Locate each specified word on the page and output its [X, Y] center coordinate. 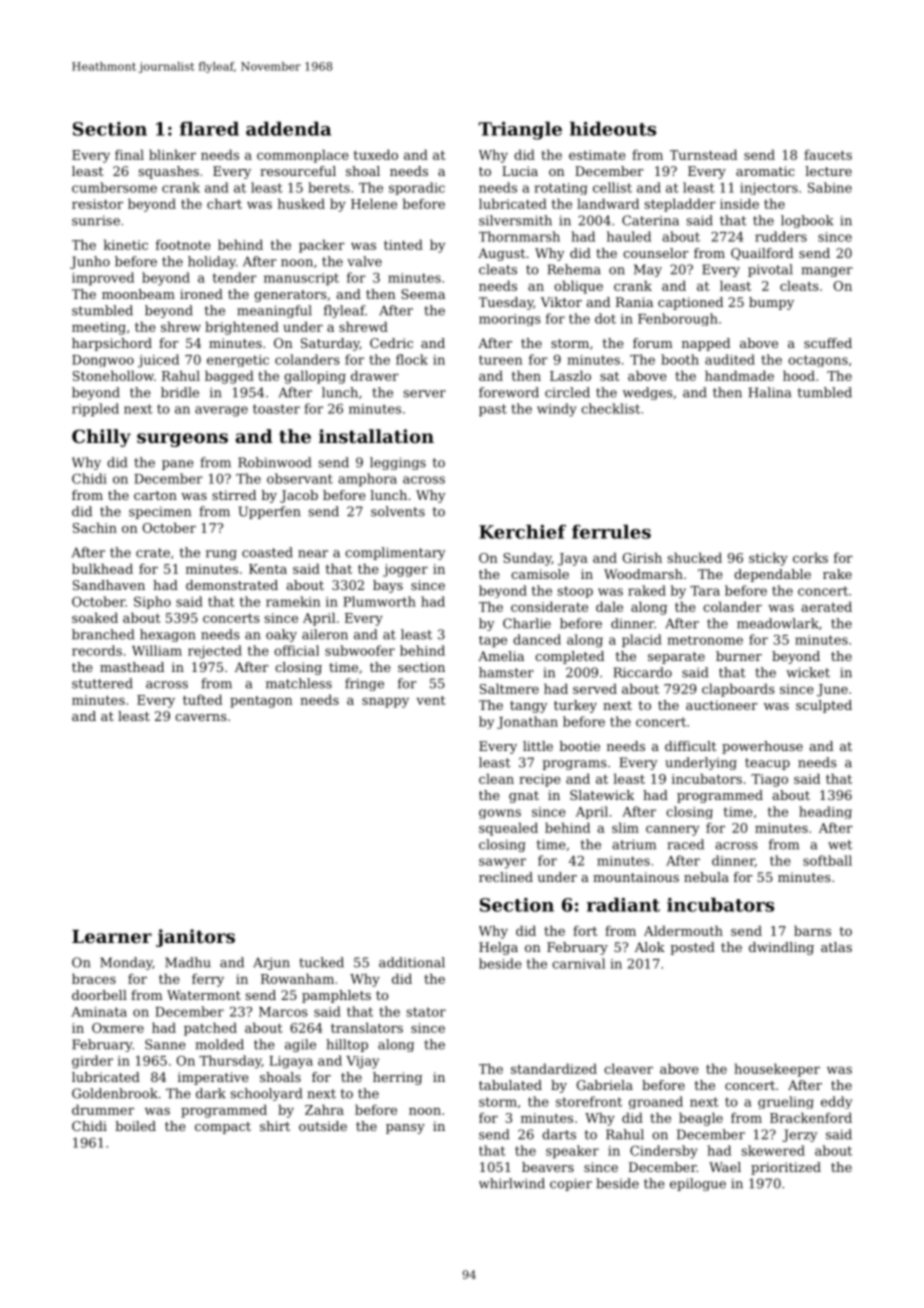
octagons [818, 361]
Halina [770, 392]
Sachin [95, 527]
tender [235, 277]
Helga [498, 948]
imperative [213, 1078]
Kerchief [522, 531]
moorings [510, 320]
